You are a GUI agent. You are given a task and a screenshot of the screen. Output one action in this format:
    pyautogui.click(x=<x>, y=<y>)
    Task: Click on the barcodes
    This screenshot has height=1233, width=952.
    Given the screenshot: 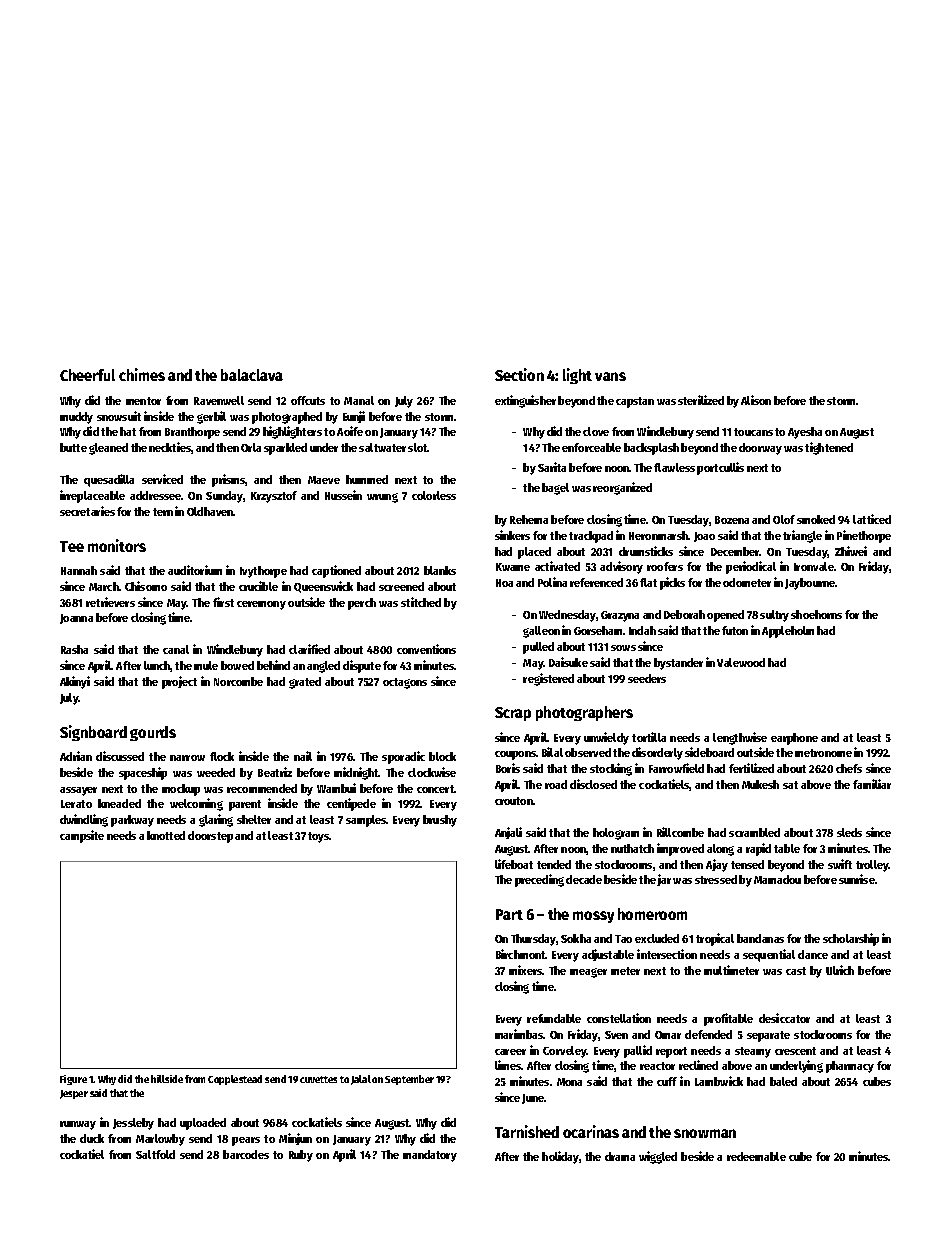 What is the action you would take?
    pyautogui.click(x=246, y=1154)
